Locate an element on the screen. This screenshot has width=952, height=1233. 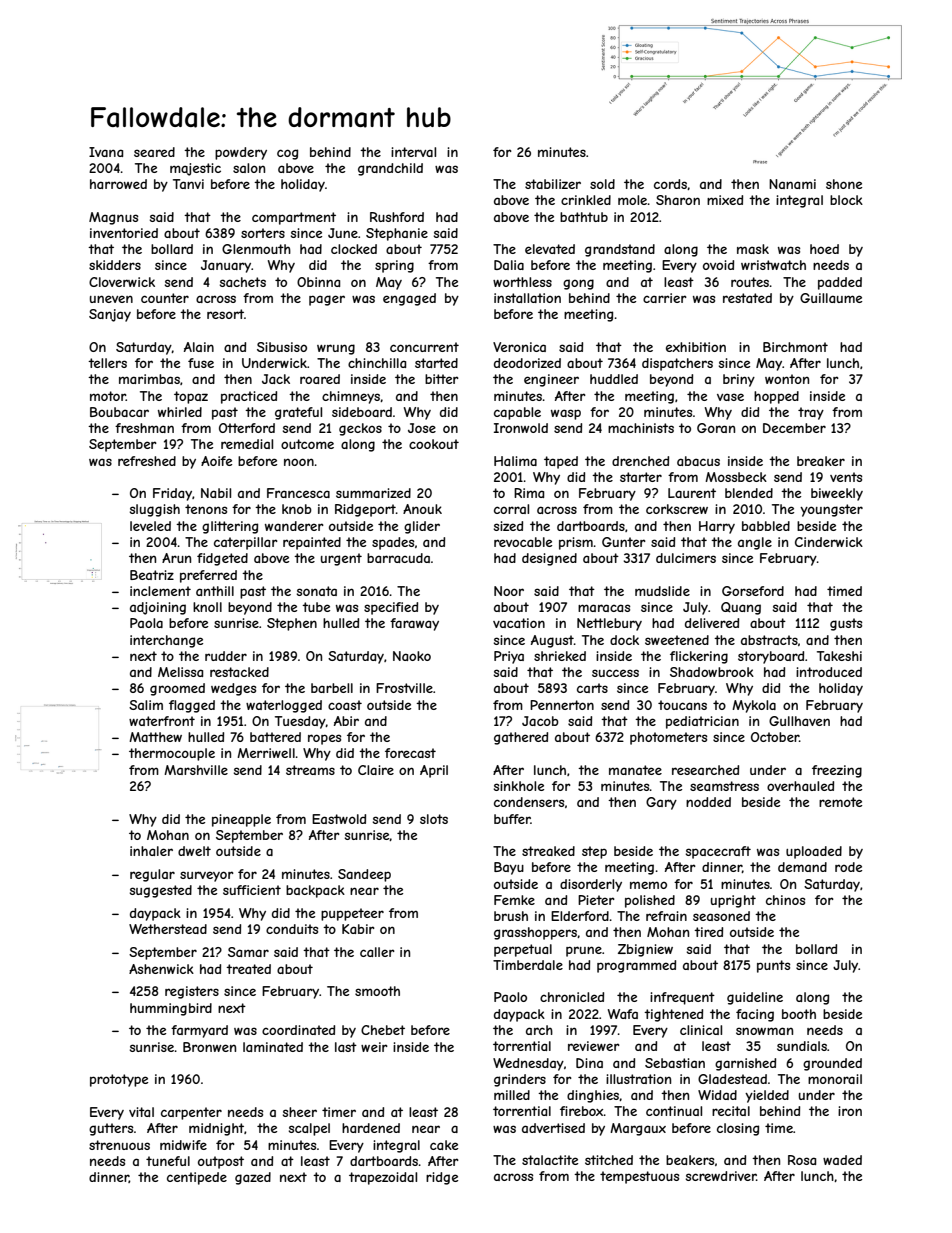
centipede is located at coordinates (197, 1178).
